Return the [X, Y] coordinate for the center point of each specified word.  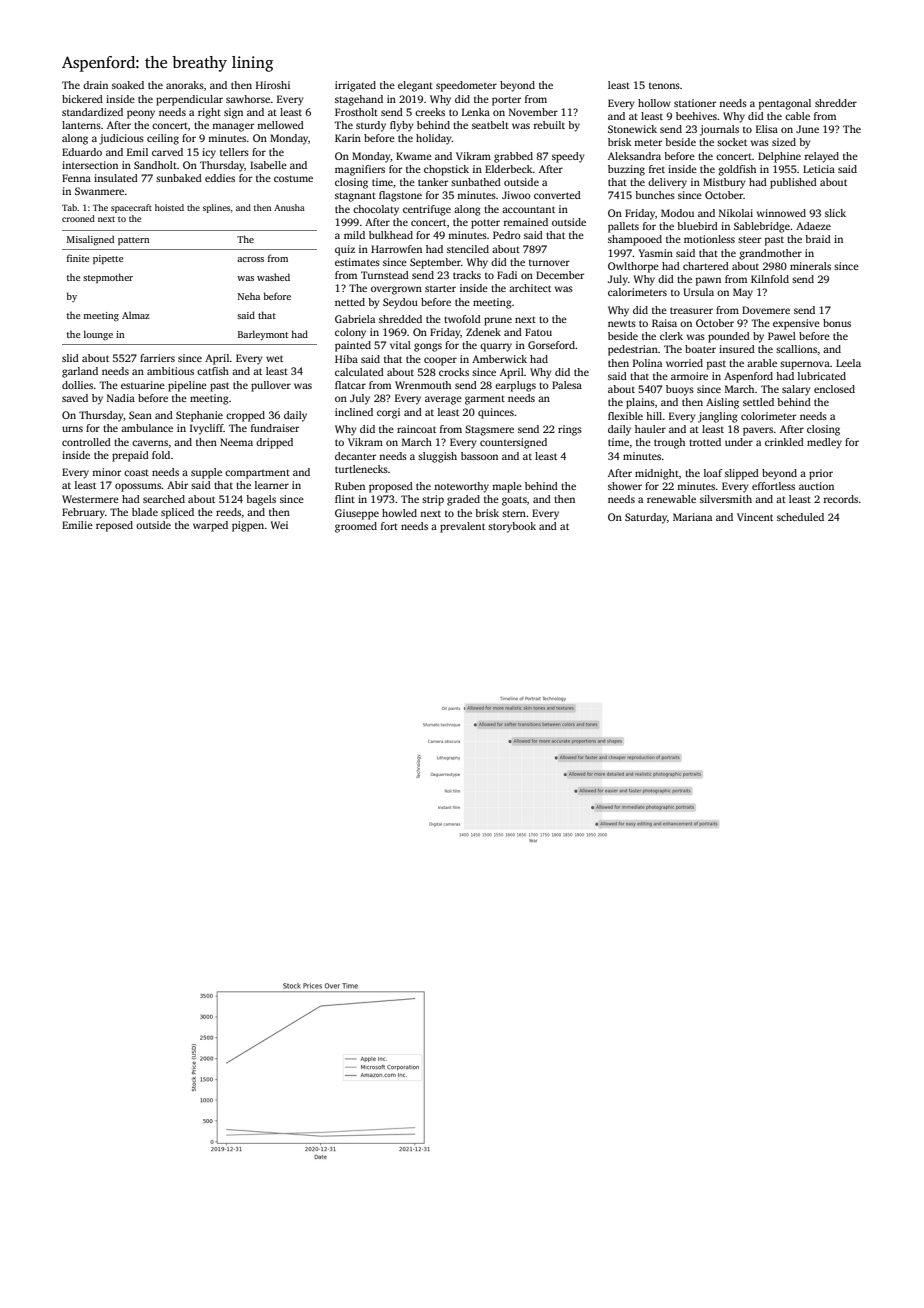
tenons [664, 86]
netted [350, 302]
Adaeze [813, 226]
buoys [680, 390]
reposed [114, 526]
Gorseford [551, 345]
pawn [708, 281]
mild [354, 235]
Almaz [136, 315]
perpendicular [189, 100]
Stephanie [199, 416]
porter [506, 101]
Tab [69, 207]
